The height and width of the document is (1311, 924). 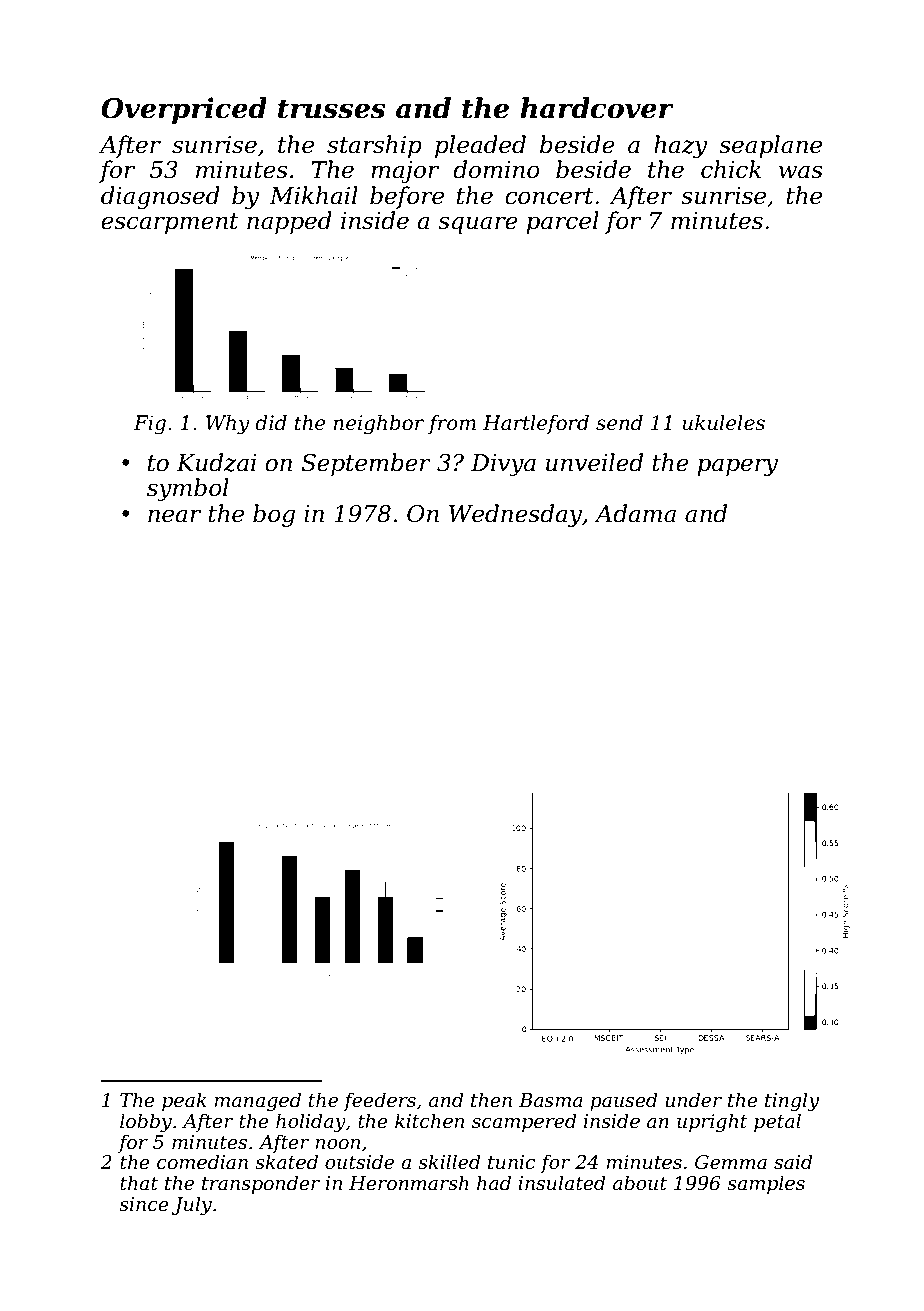 What do you see at coordinates (261, 1184) in the document?
I see `transponder` at bounding box center [261, 1184].
